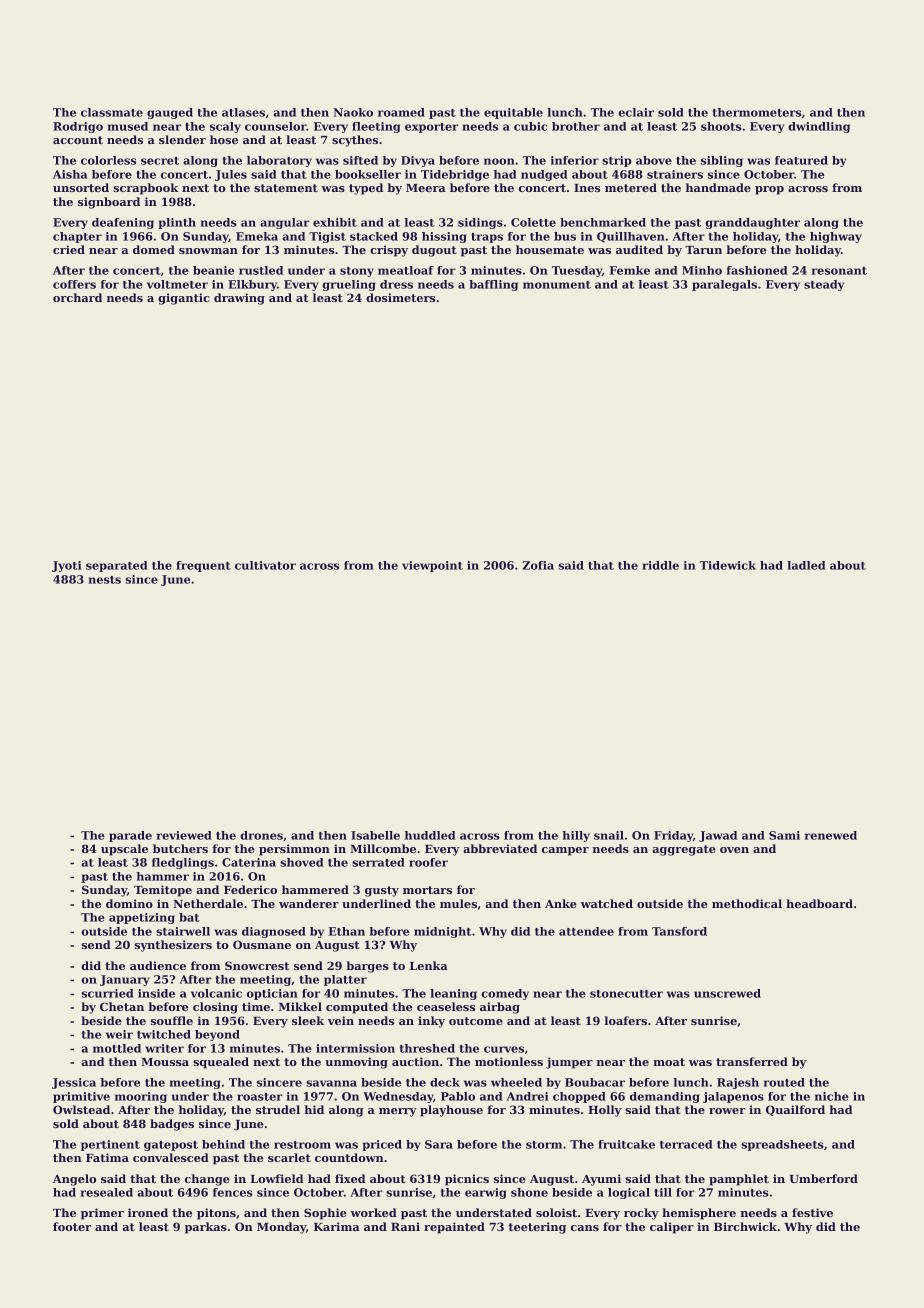 Image resolution: width=924 pixels, height=1308 pixels. I want to click on Tuesday, so click(577, 271).
